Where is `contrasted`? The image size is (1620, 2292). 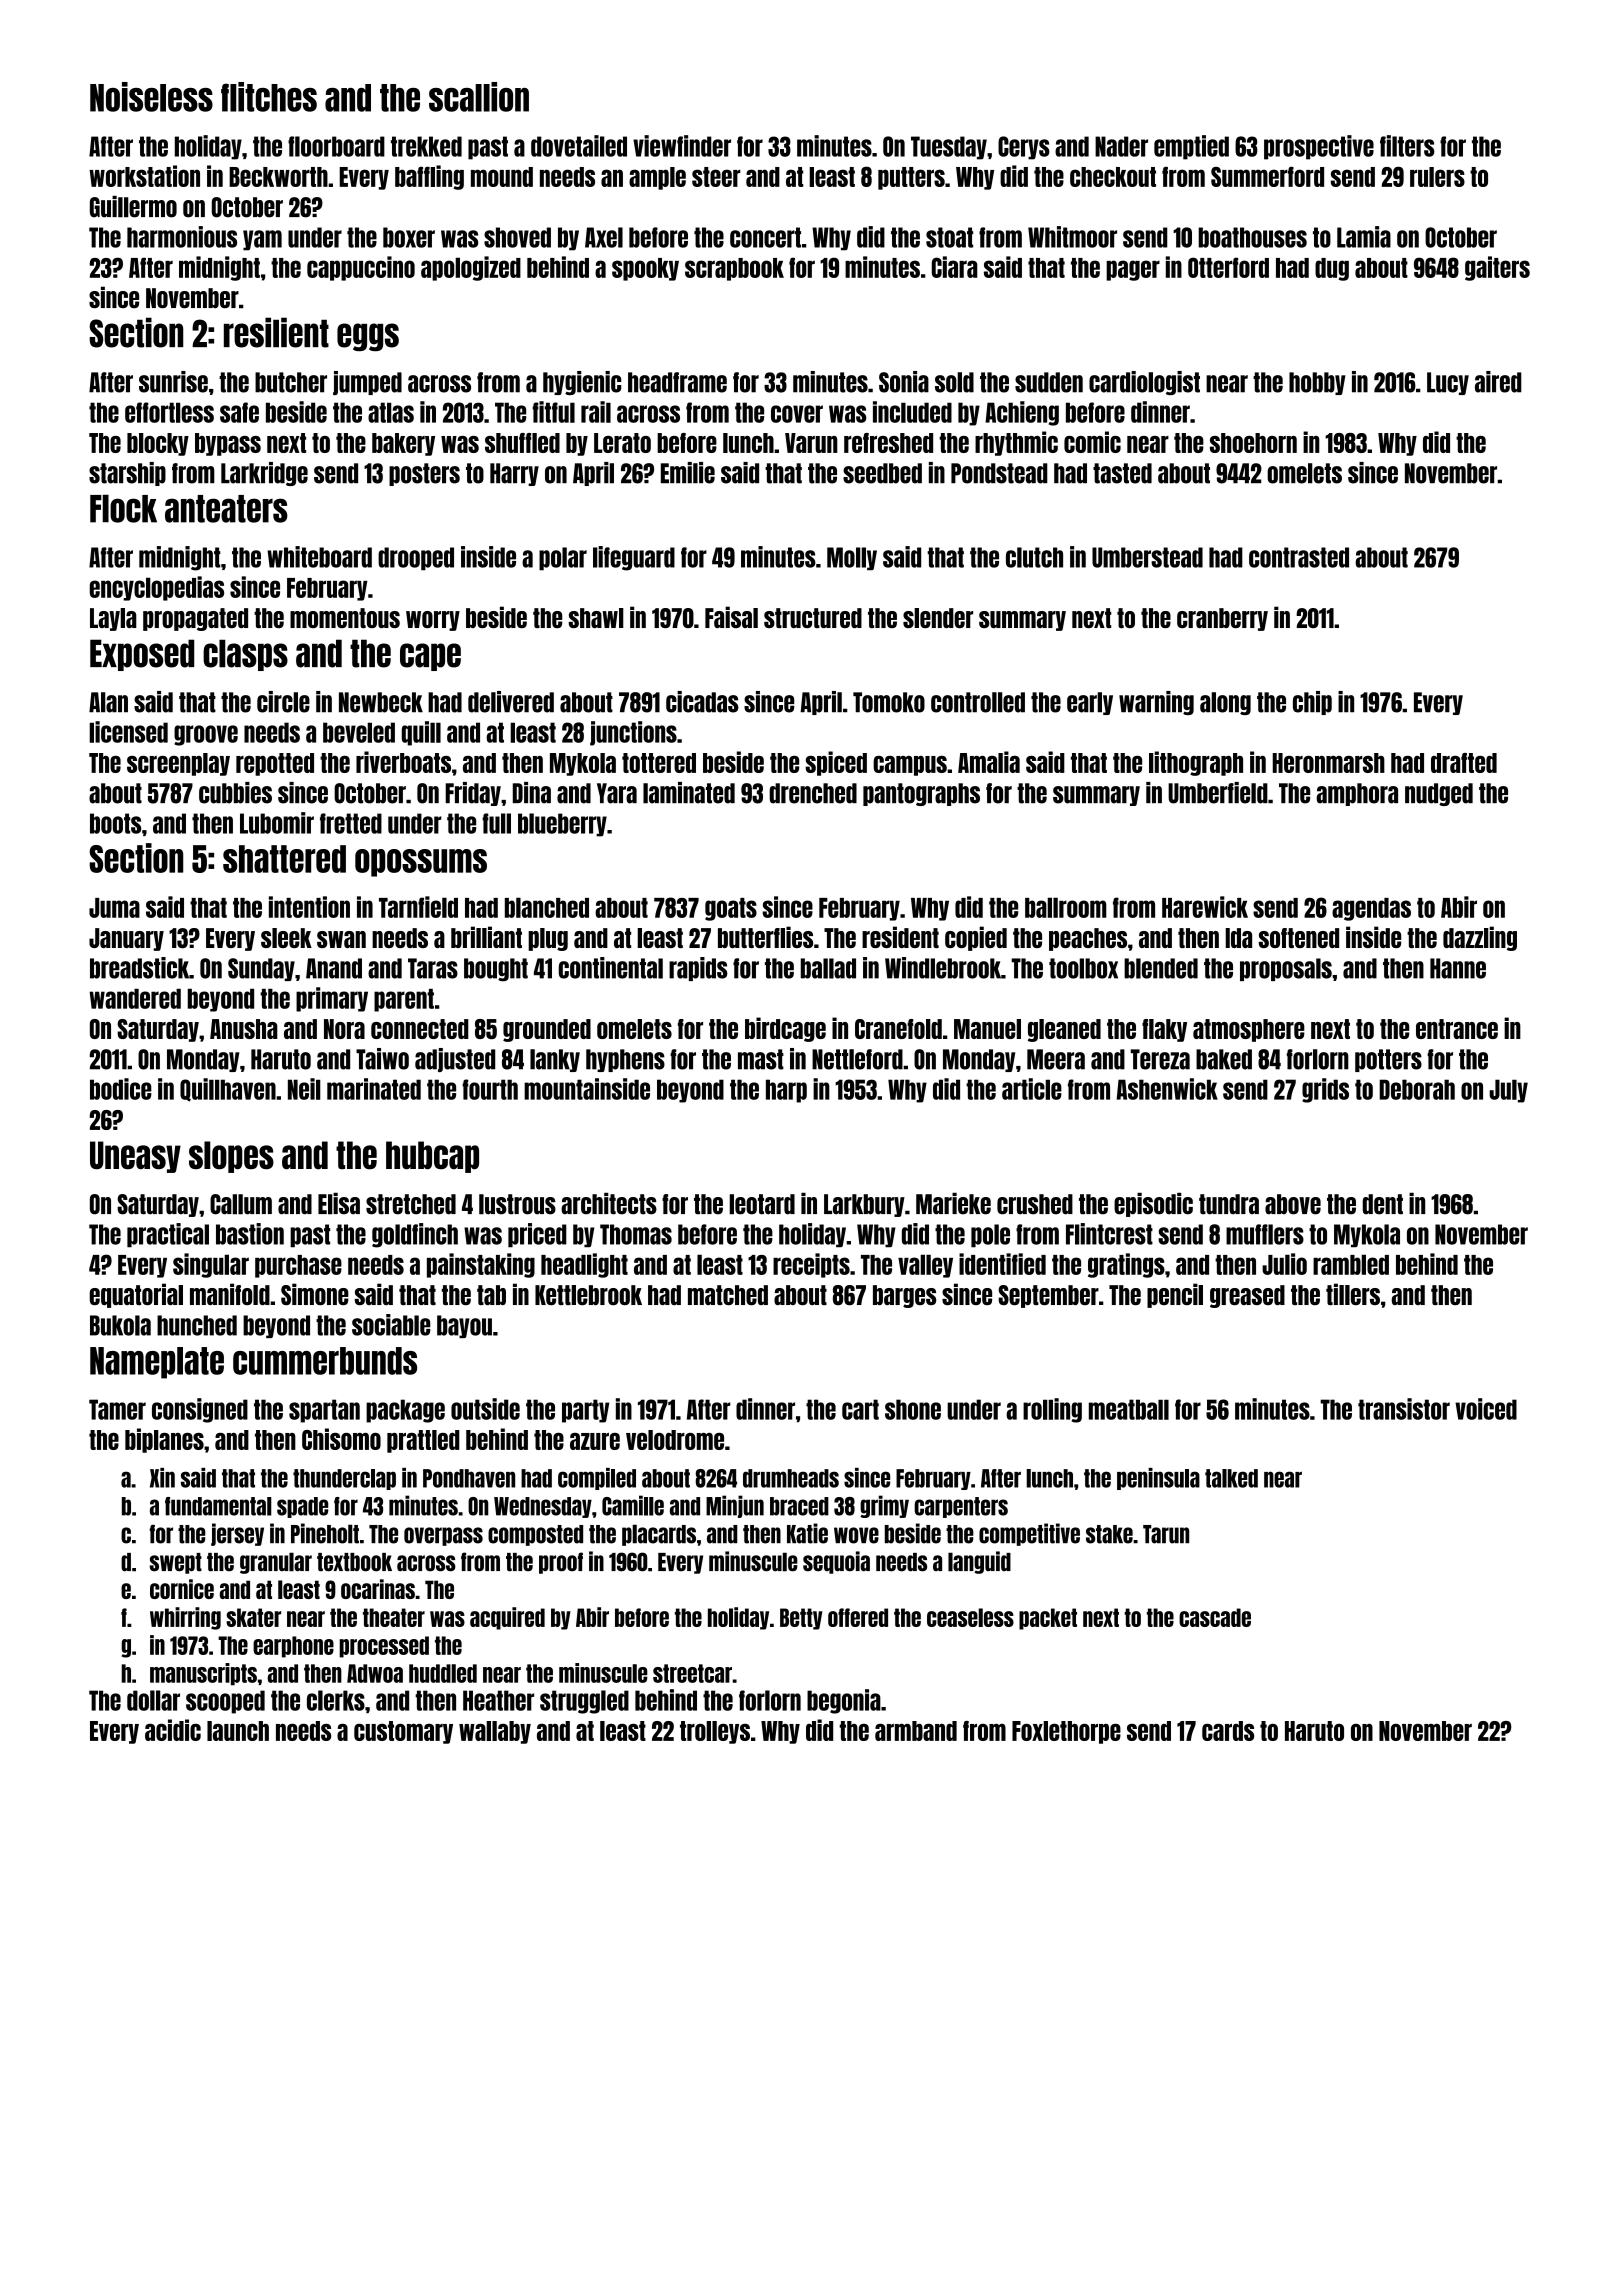
contrasted is located at coordinates (1299, 557).
